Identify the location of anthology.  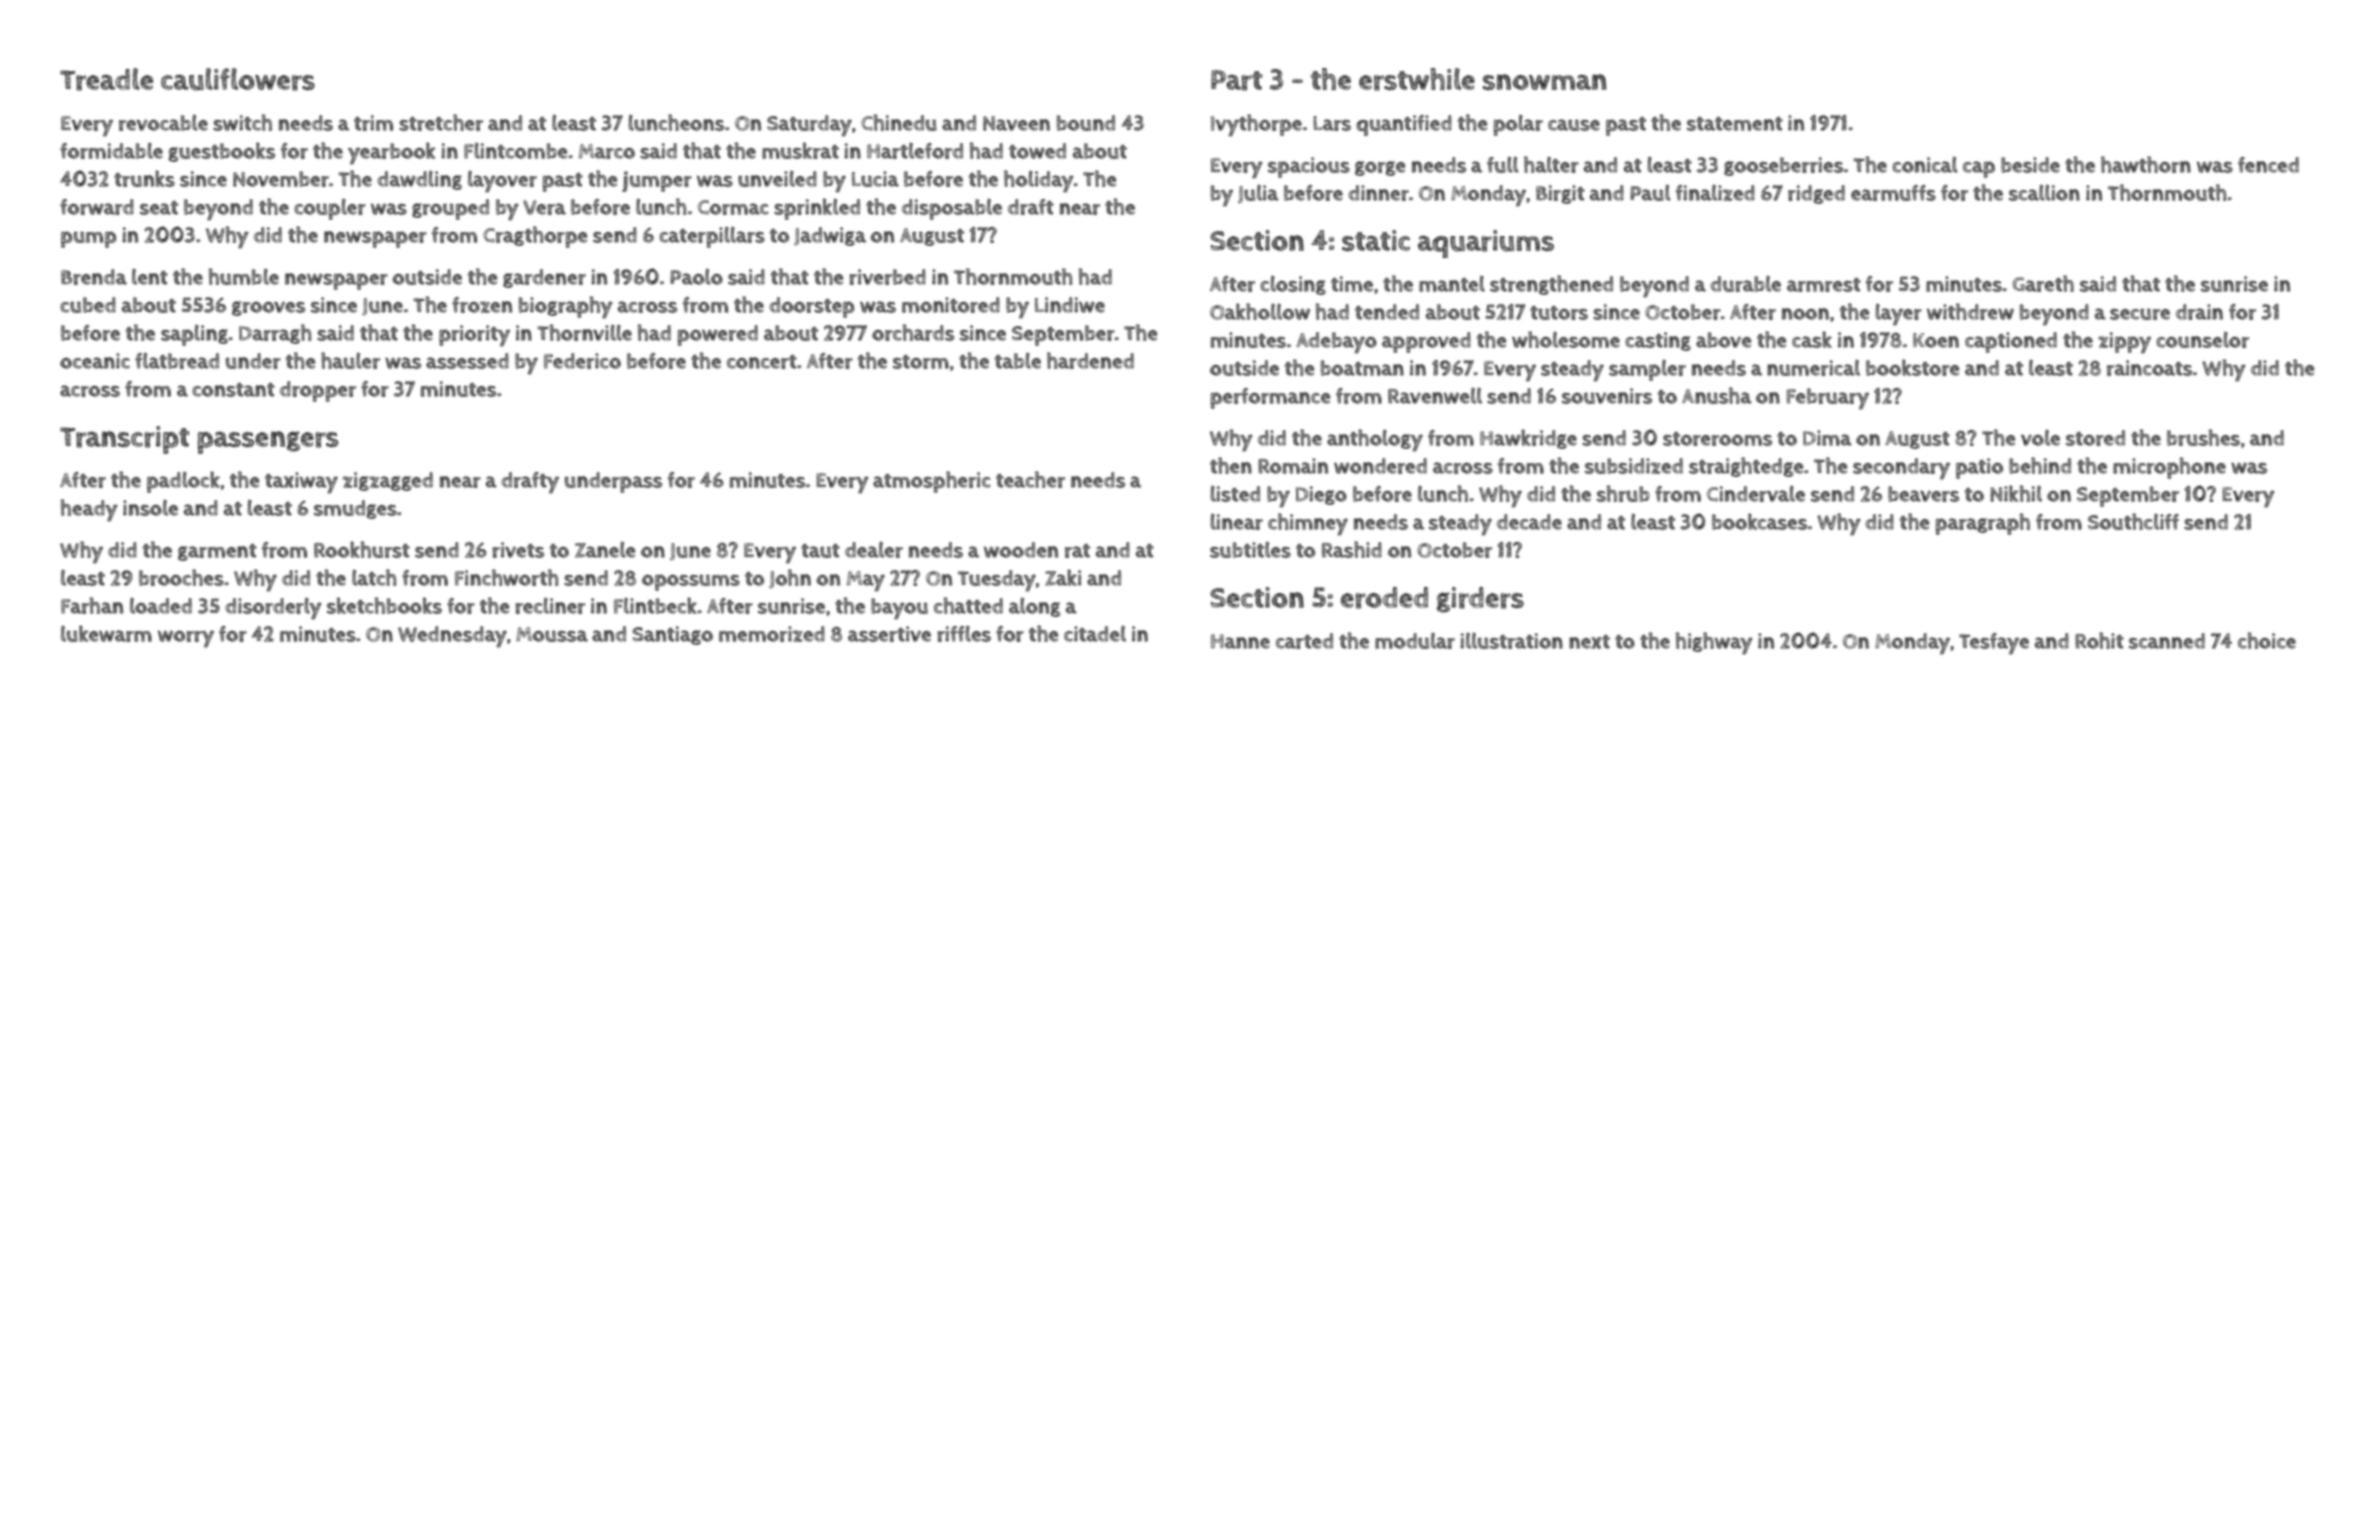
(1375, 440).
